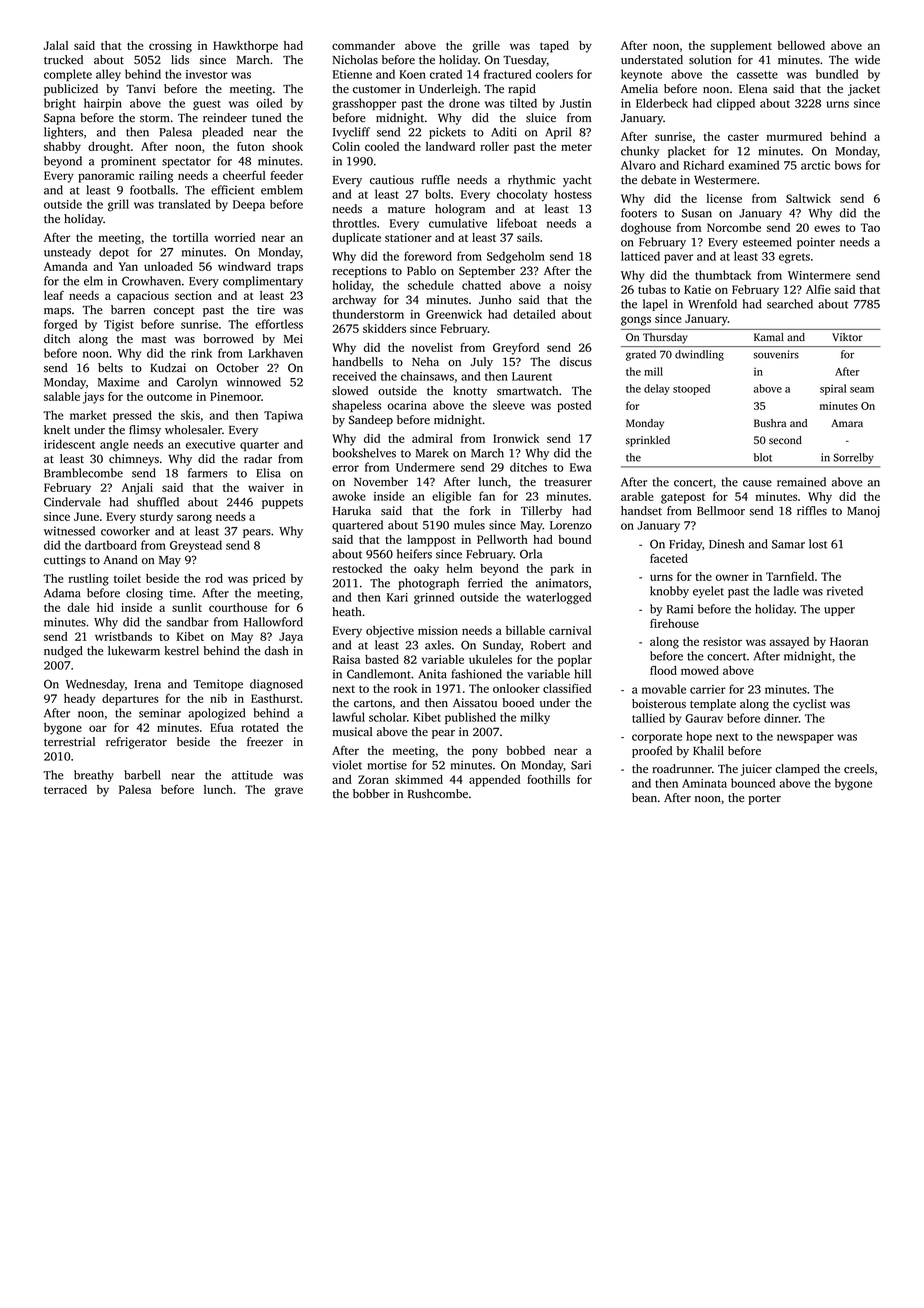 The width and height of the image is (924, 1308). What do you see at coordinates (190, 415) in the image?
I see `skis` at bounding box center [190, 415].
